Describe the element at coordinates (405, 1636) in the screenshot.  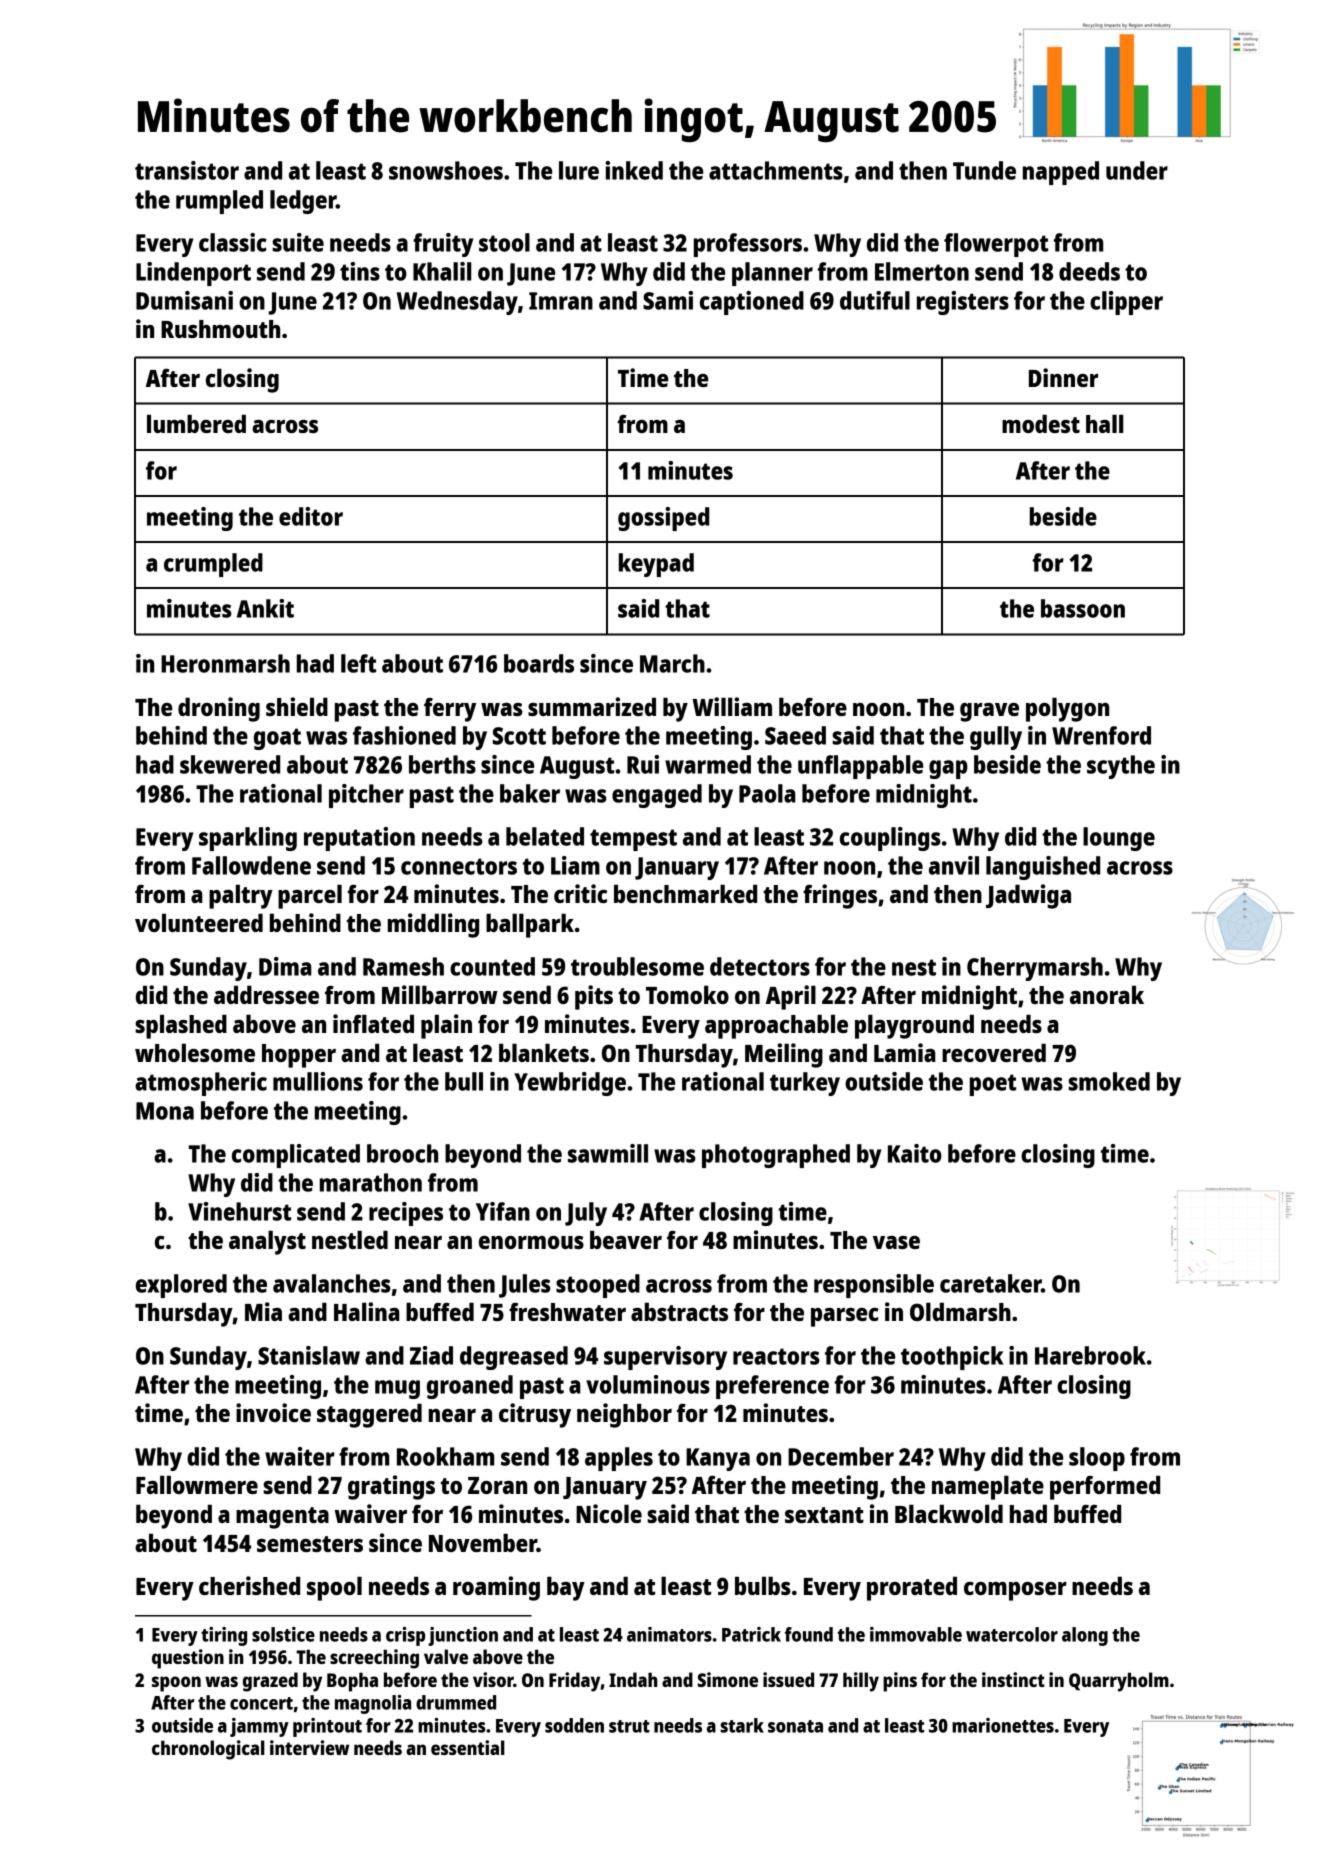
I see `crisp` at that location.
